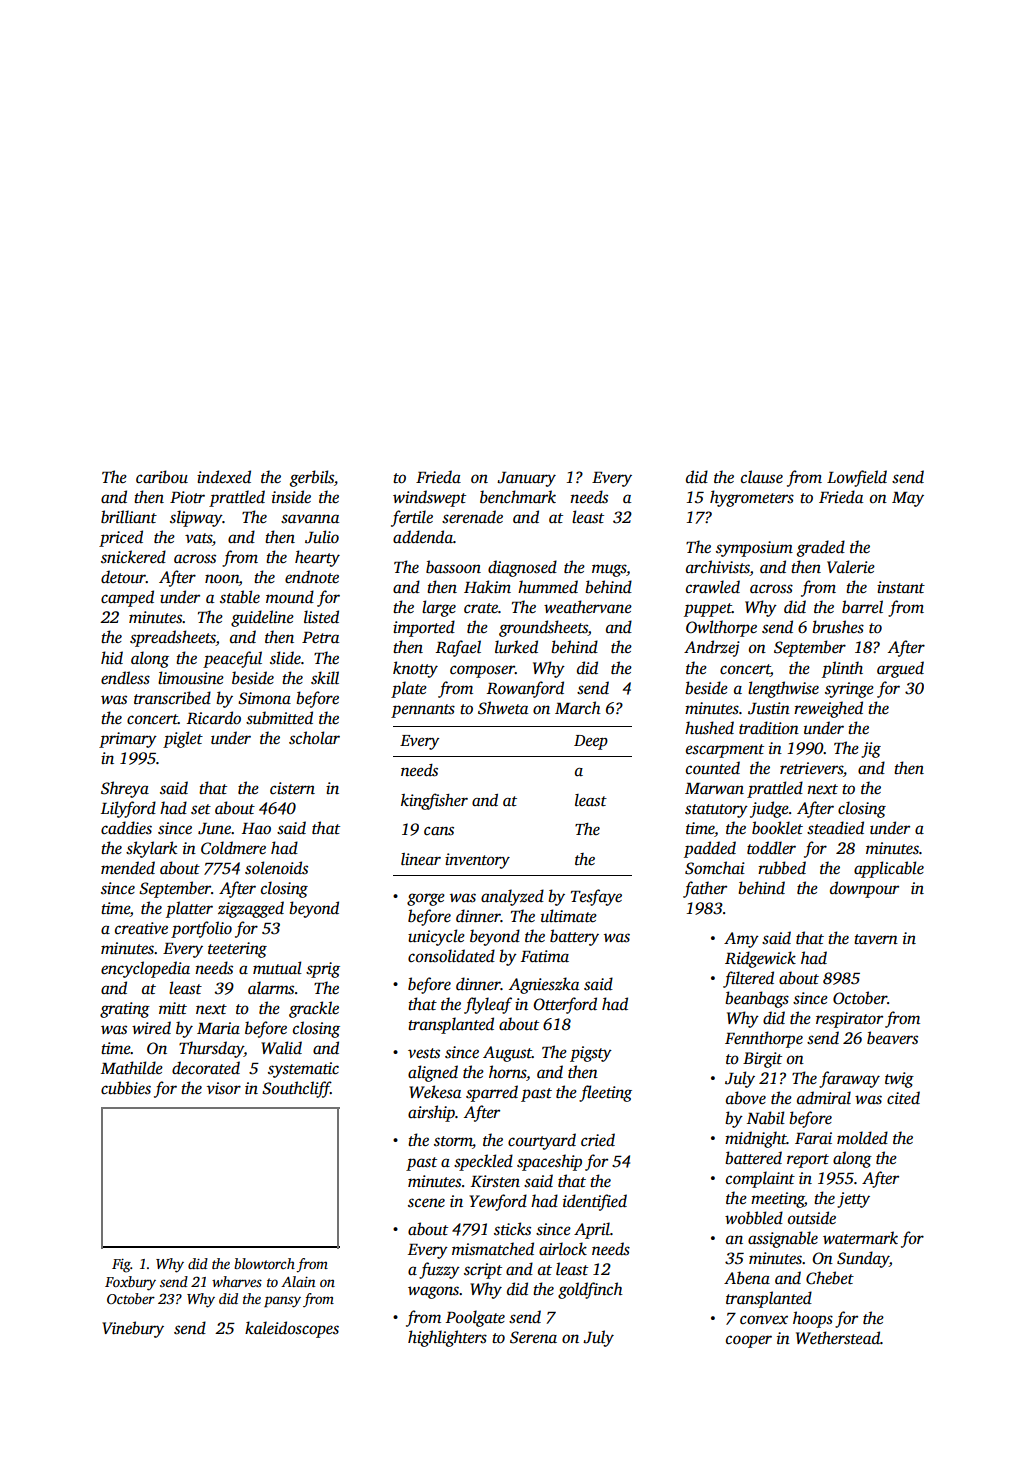 Image resolution: width=1025 pixels, height=1484 pixels. Describe the element at coordinates (133, 1329) in the screenshot. I see `Vinebury` at that location.
